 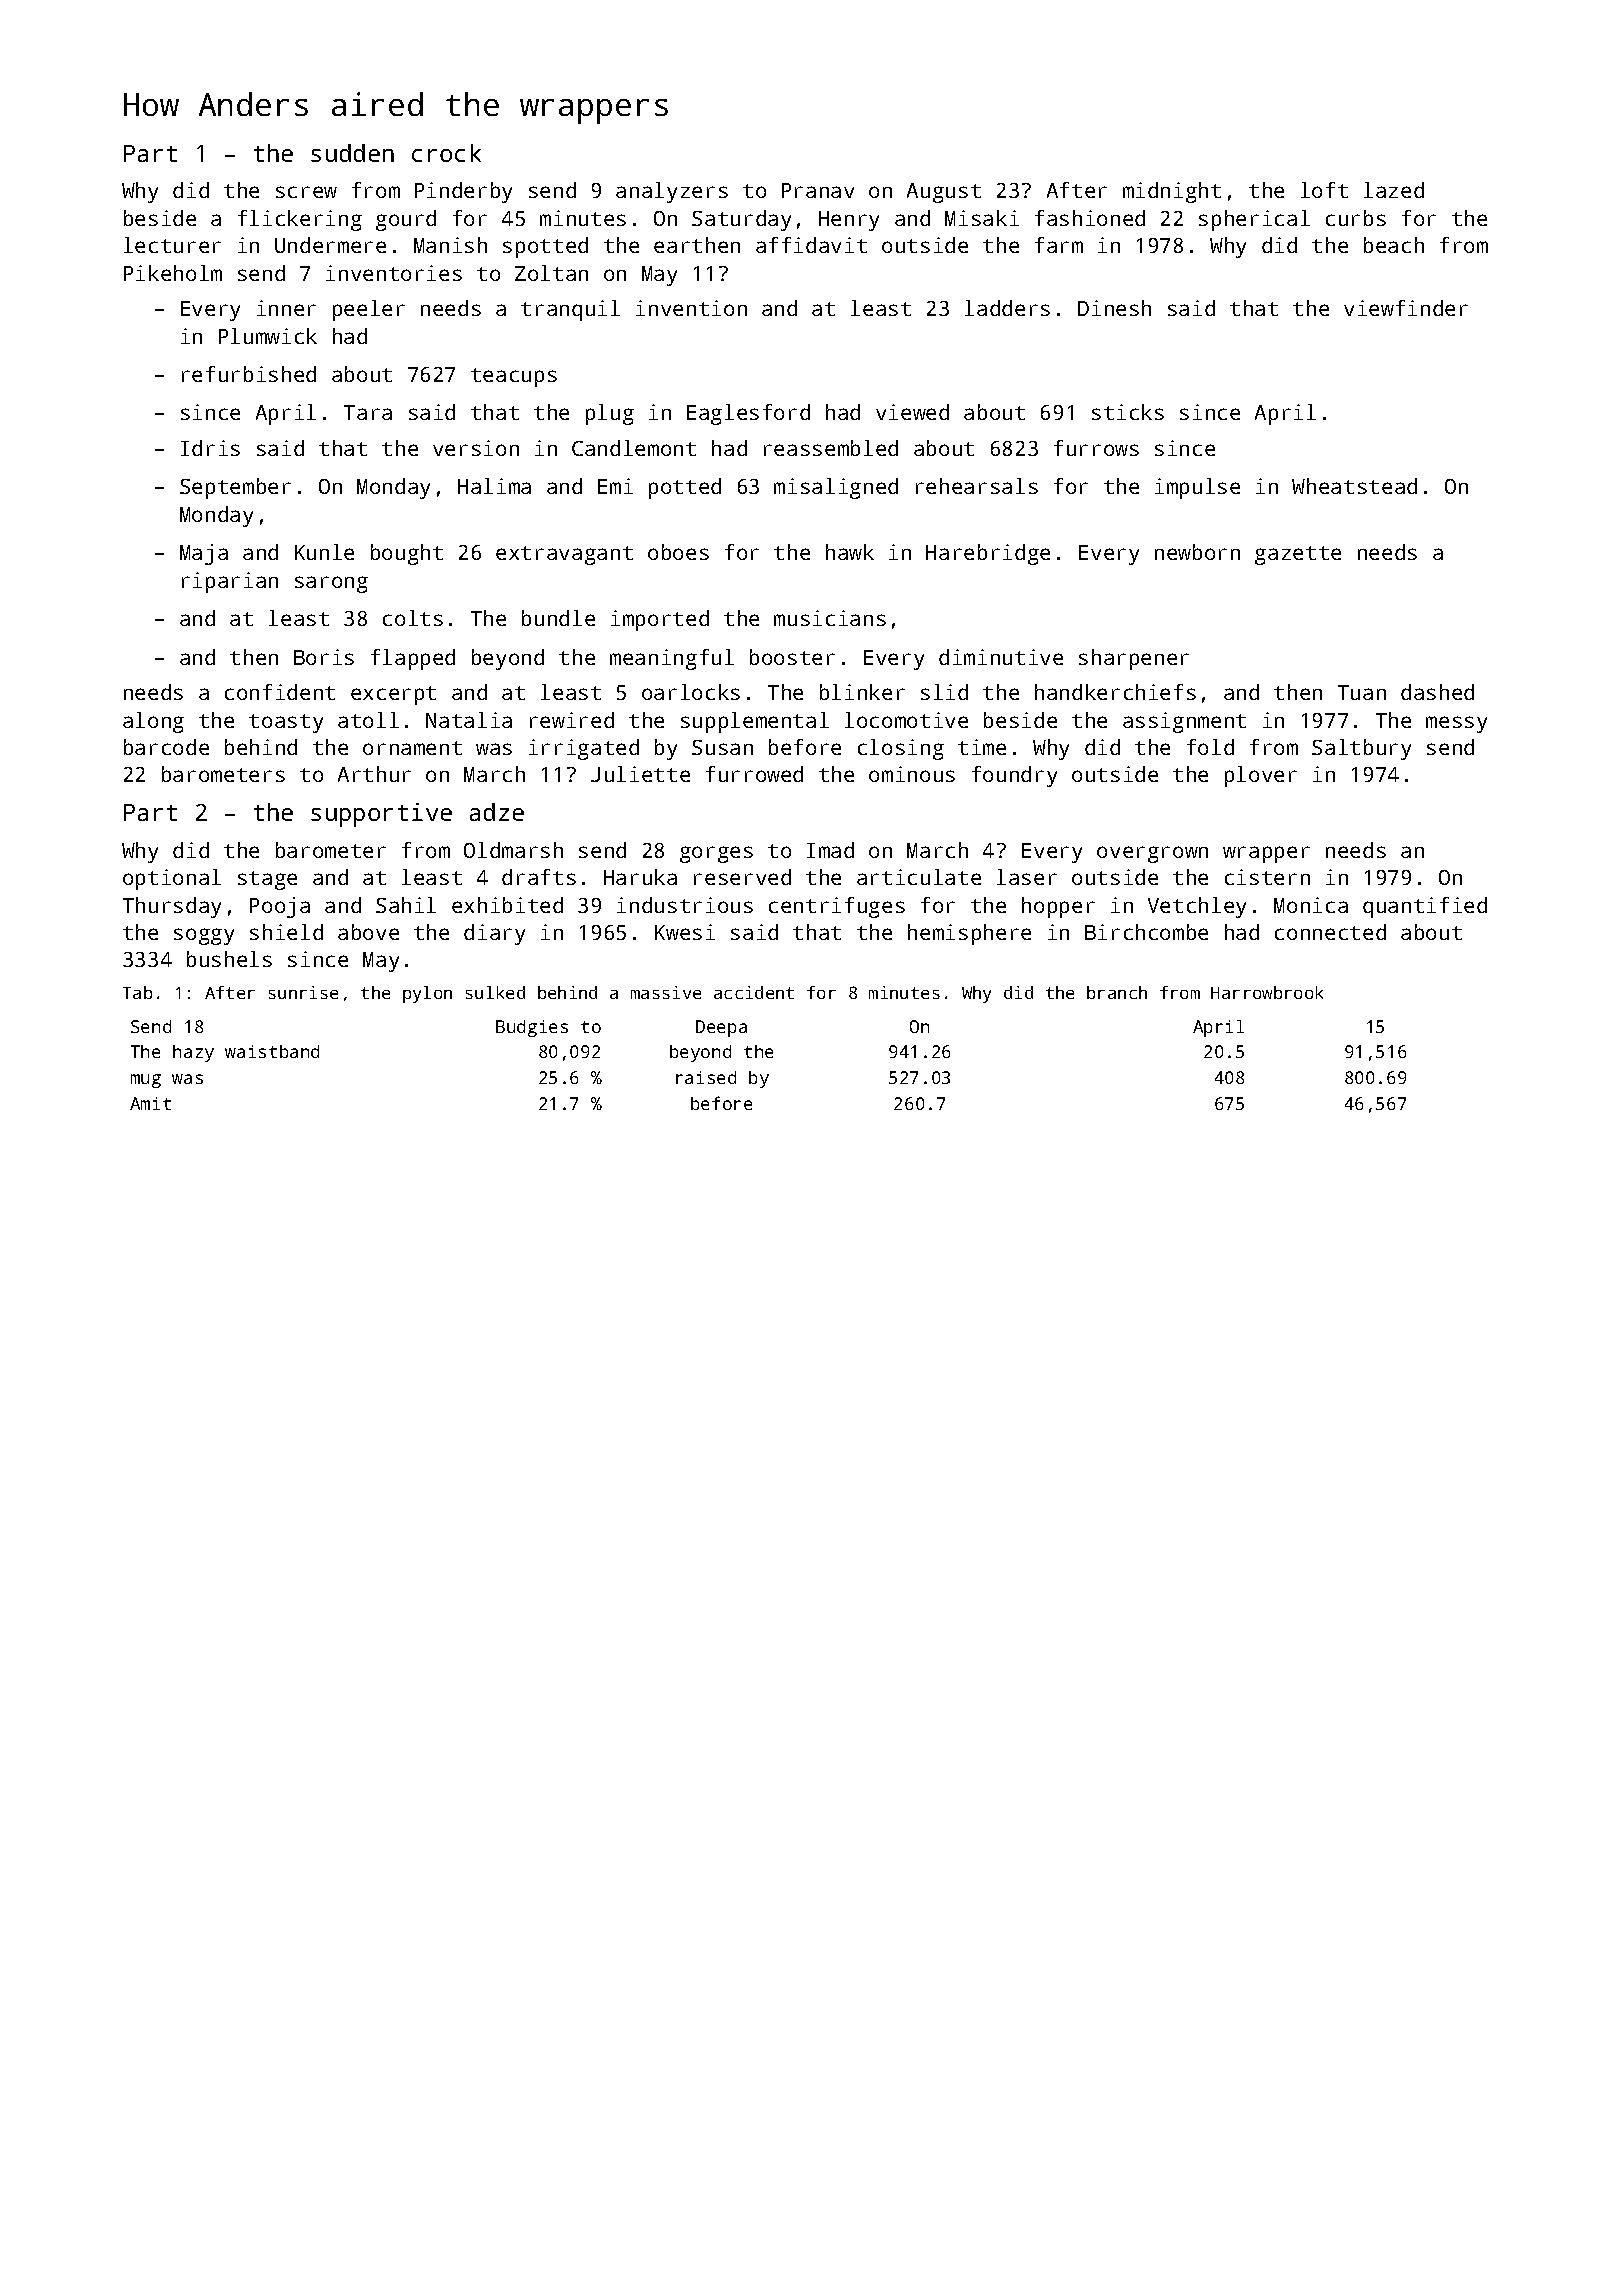 I want to click on Pranav, so click(x=818, y=190).
